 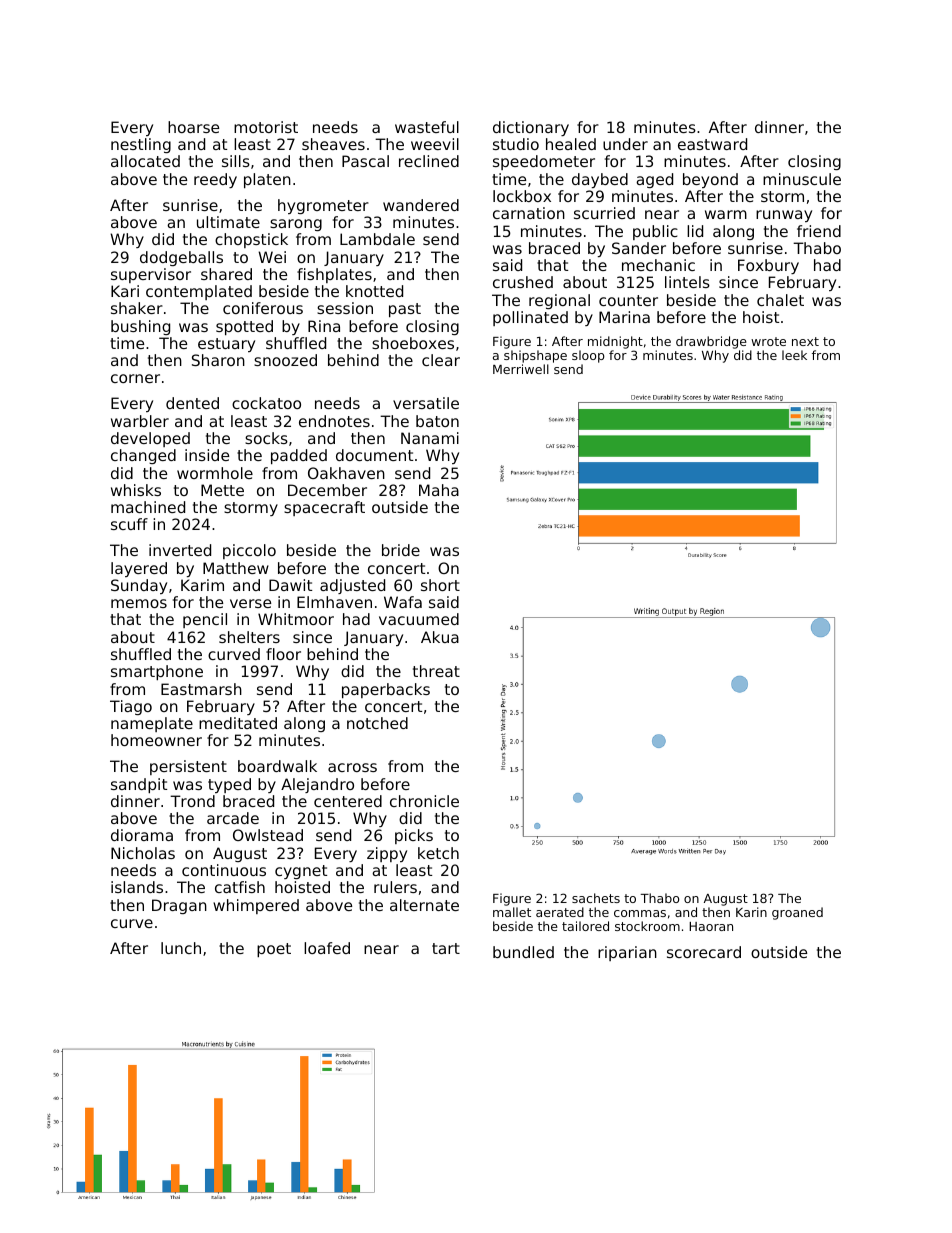 I want to click on commas, so click(x=640, y=913).
